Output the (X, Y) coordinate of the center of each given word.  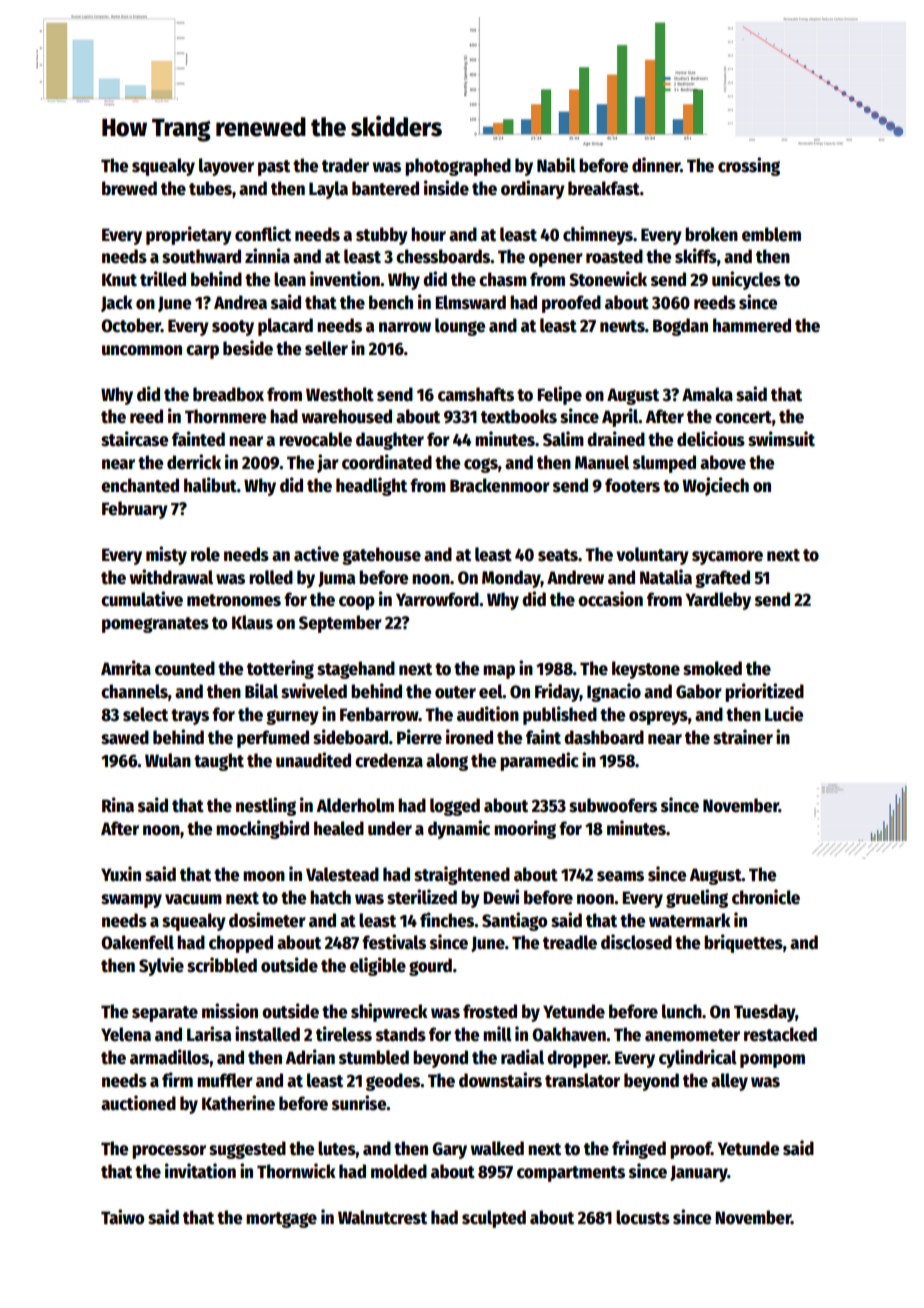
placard (285, 327)
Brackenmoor (500, 485)
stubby (382, 236)
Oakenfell (137, 942)
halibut (210, 485)
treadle (570, 942)
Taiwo (122, 1217)
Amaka (707, 394)
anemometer (692, 1035)
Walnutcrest (382, 1217)
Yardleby (718, 601)
